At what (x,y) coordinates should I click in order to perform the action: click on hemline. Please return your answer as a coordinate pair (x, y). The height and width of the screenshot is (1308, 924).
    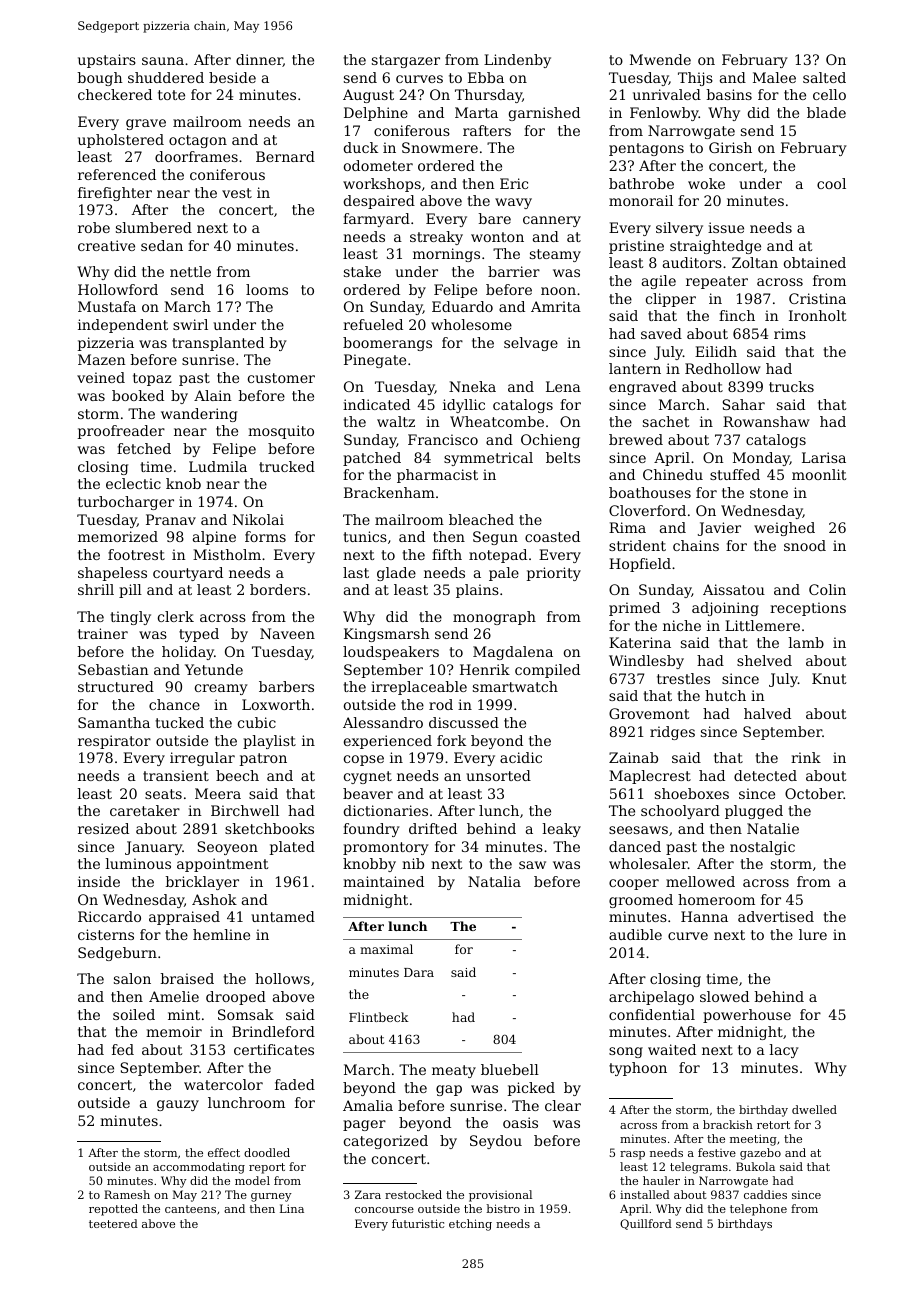
    Looking at the image, I should click on (221, 934).
